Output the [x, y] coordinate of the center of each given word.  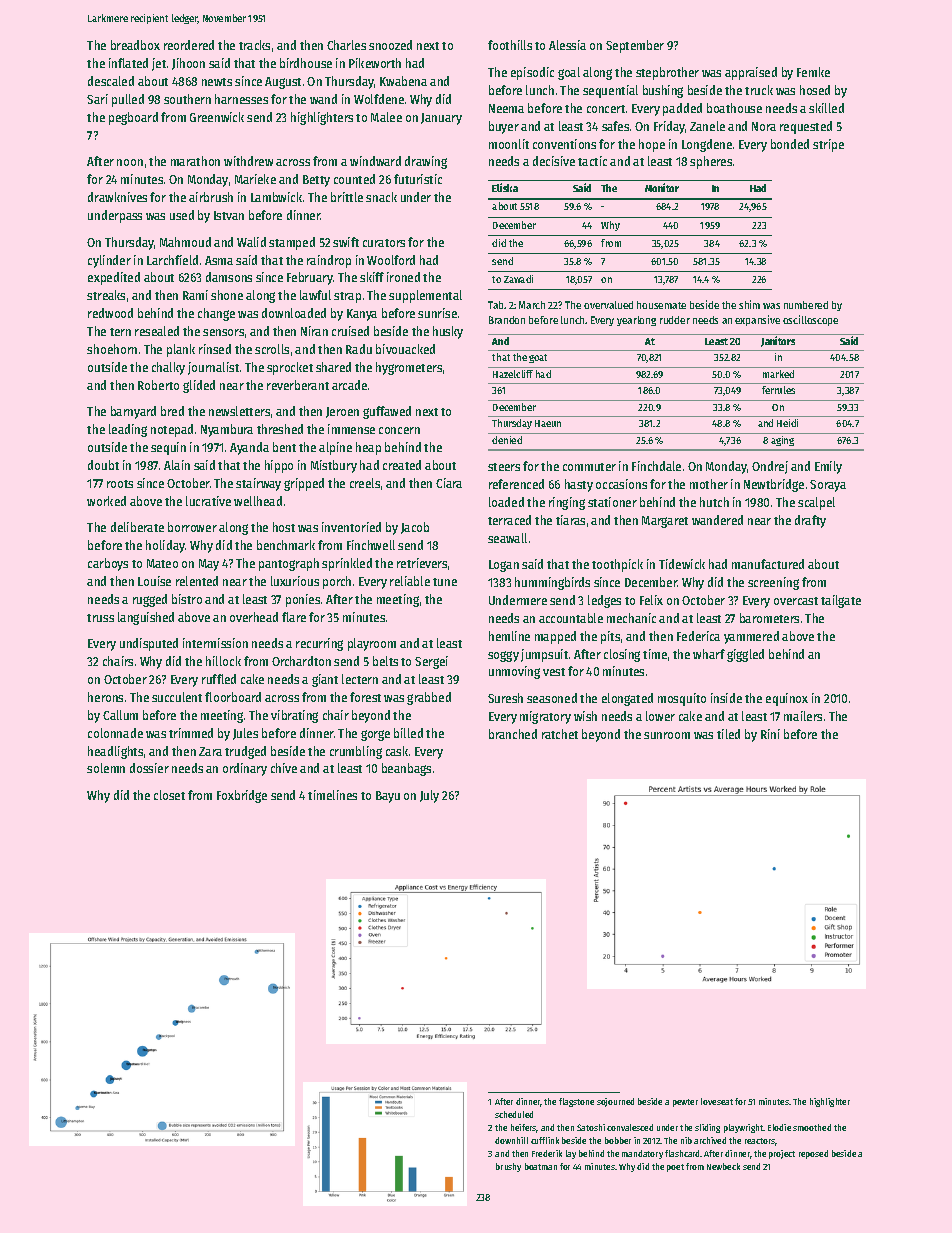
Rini [770, 734]
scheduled [514, 1114]
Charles [346, 45]
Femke [813, 72]
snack [381, 197]
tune [445, 582]
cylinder [109, 261]
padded [682, 109]
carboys [108, 564]
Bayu [388, 797]
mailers [803, 716]
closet [169, 795]
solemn [106, 768]
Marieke [255, 179]
